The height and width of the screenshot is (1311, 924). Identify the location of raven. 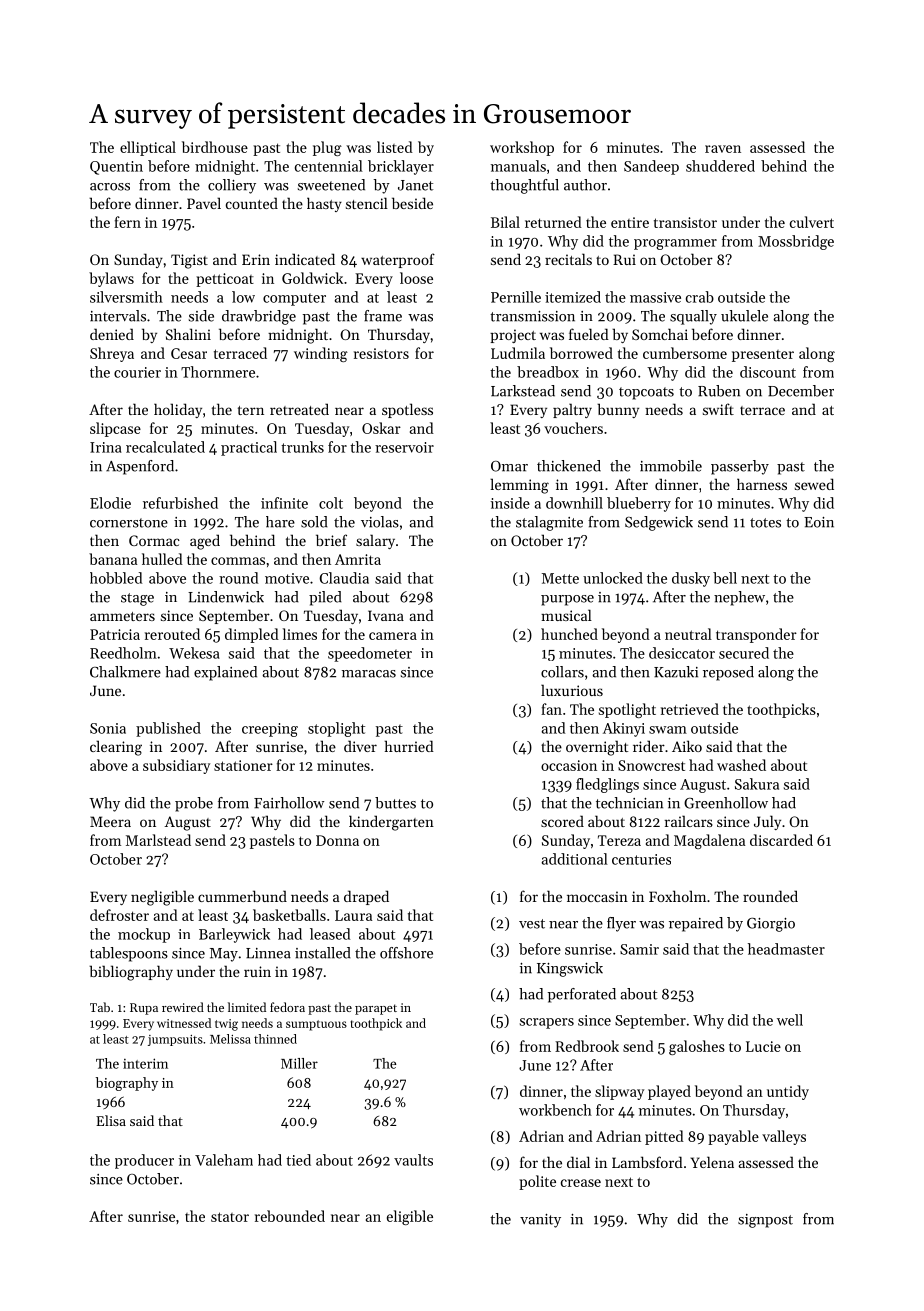
(723, 149).
